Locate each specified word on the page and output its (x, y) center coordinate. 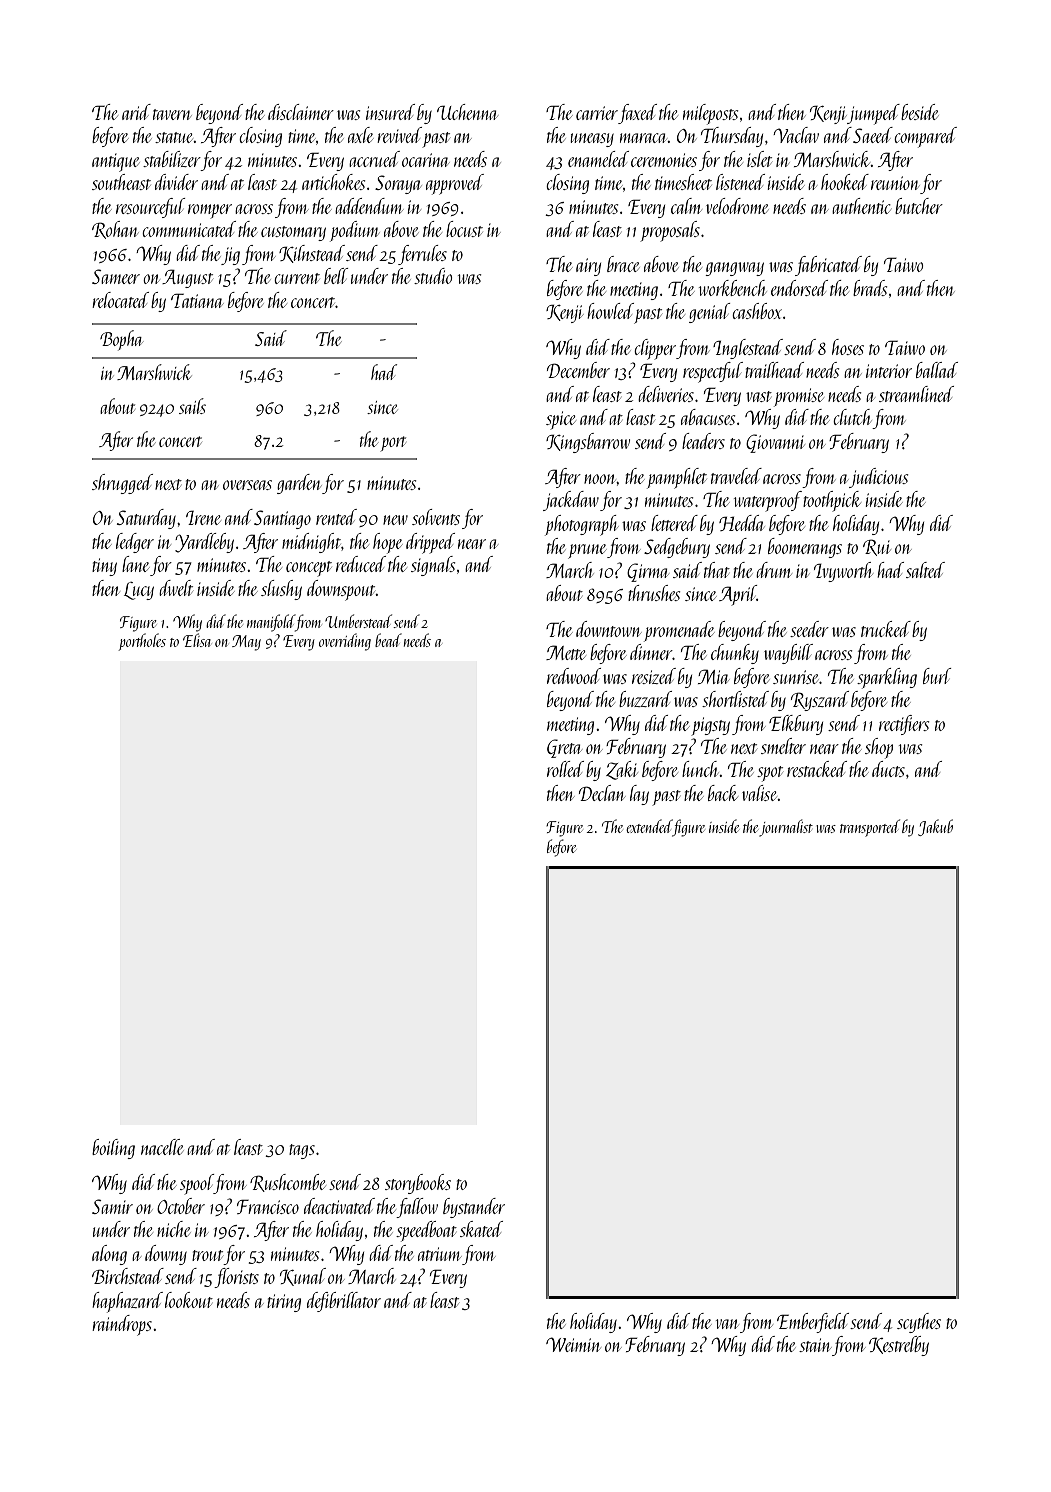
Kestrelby (899, 1346)
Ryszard (820, 701)
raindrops (122, 1325)
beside (920, 112)
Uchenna (467, 112)
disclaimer (301, 112)
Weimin (573, 1344)
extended (649, 827)
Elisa (197, 640)
